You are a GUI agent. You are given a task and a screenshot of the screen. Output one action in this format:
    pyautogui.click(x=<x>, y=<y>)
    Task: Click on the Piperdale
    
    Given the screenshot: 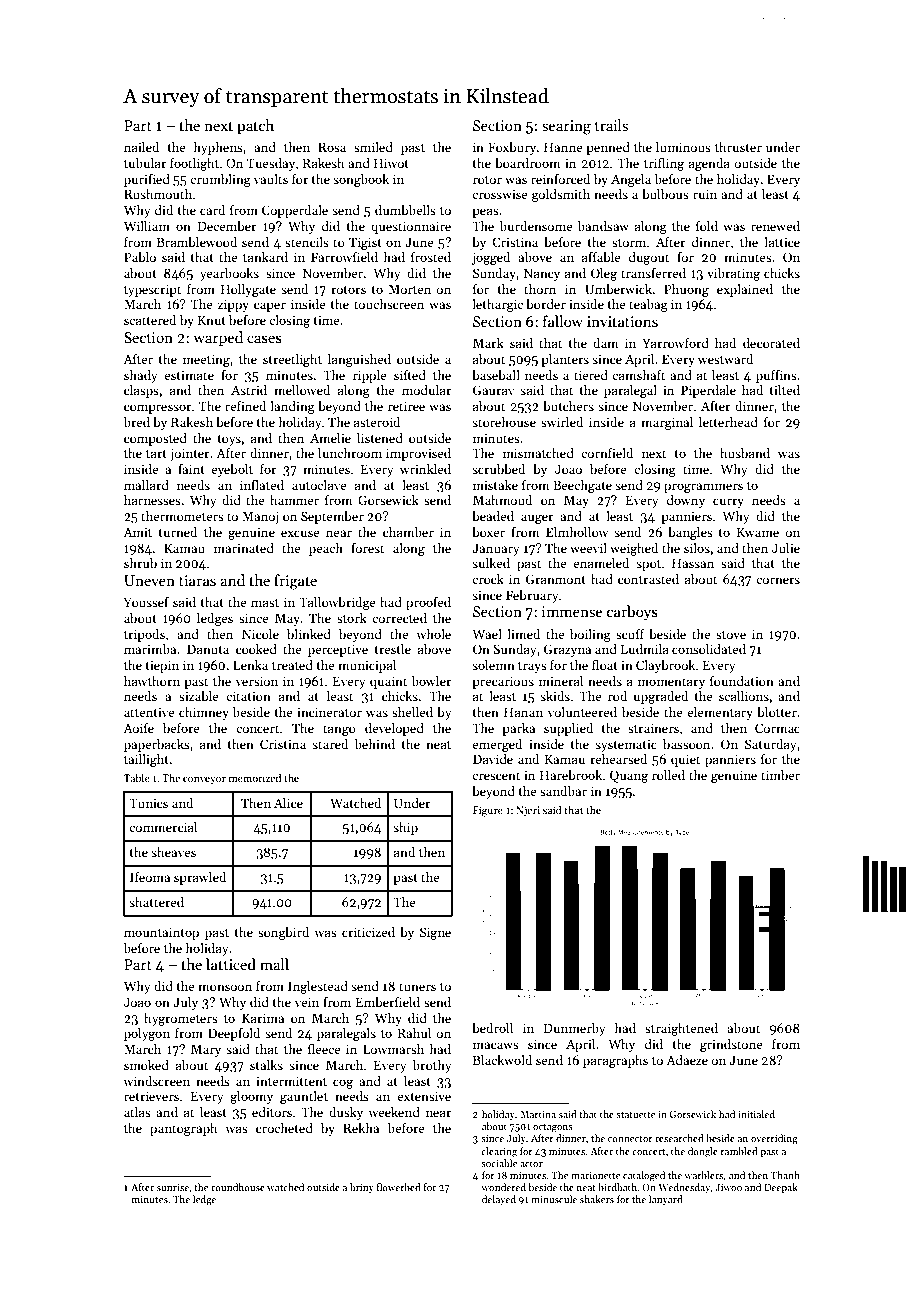 What is the action you would take?
    pyautogui.click(x=708, y=391)
